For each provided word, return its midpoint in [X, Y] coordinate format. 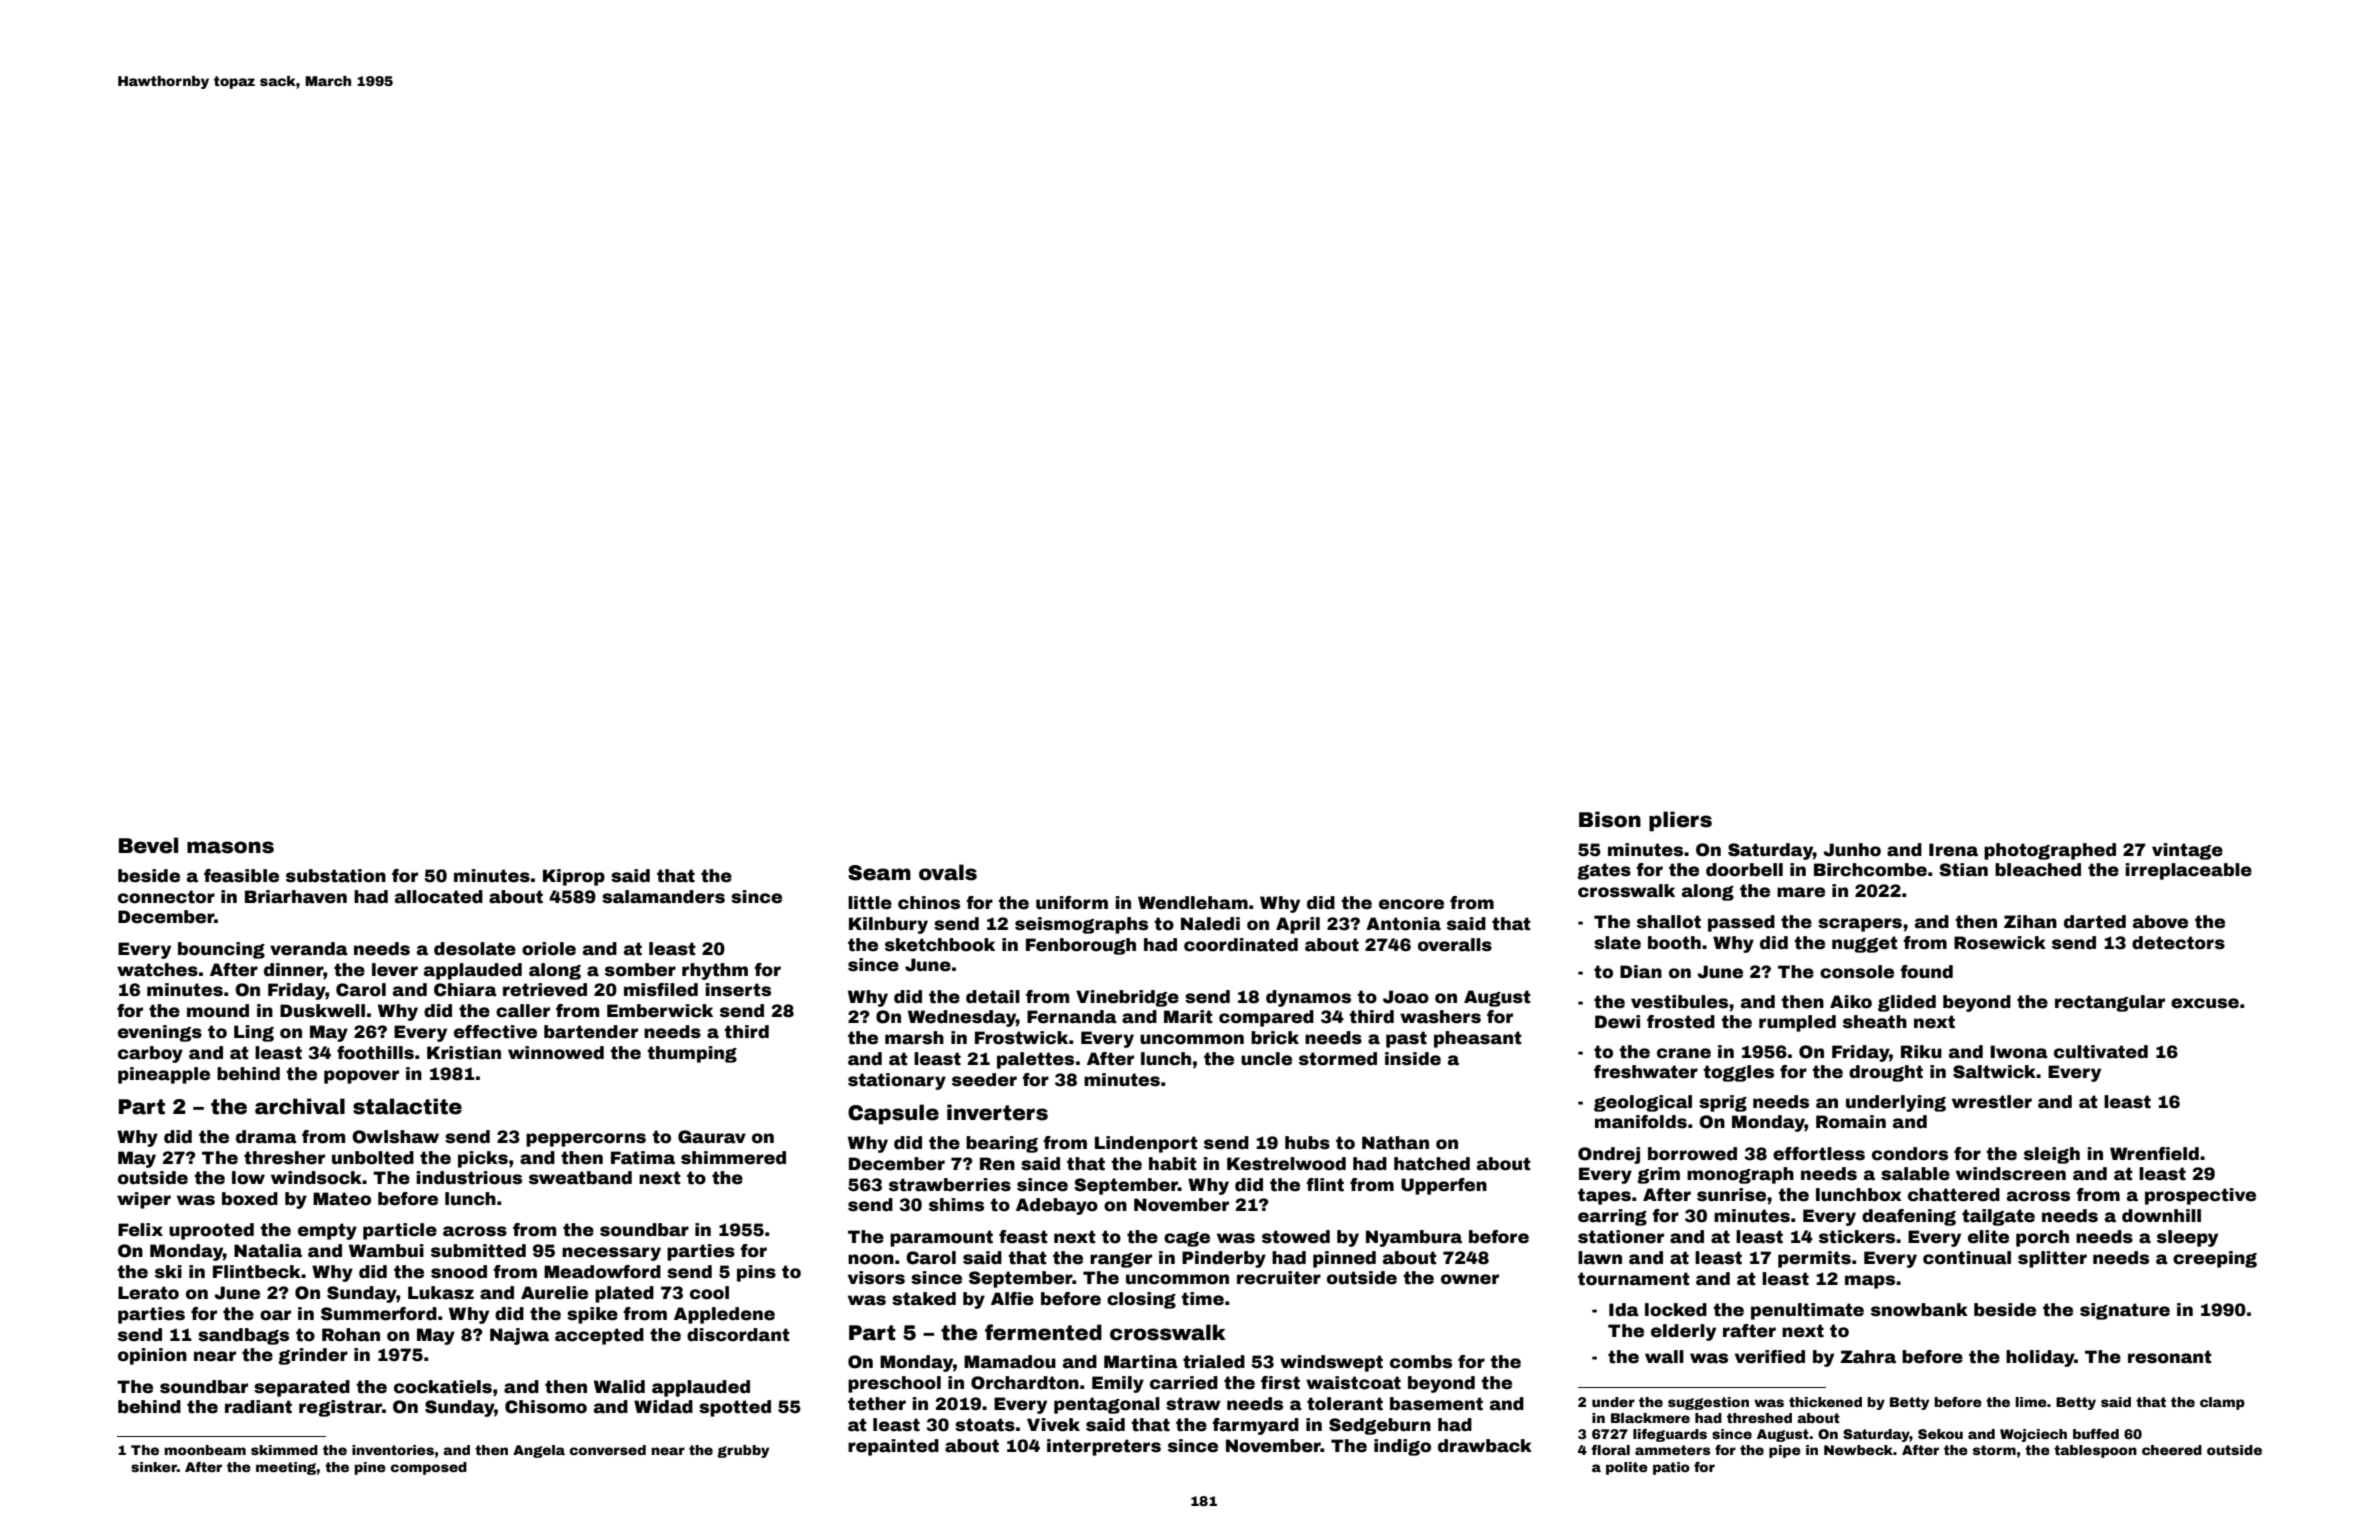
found [1926, 972]
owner [1470, 1279]
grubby [743, 1451]
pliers [1680, 821]
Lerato [148, 1293]
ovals [948, 872]
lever [395, 970]
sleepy [2187, 1238]
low [248, 1178]
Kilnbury [888, 925]
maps [1870, 1282]
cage [1187, 1239]
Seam [879, 873]
